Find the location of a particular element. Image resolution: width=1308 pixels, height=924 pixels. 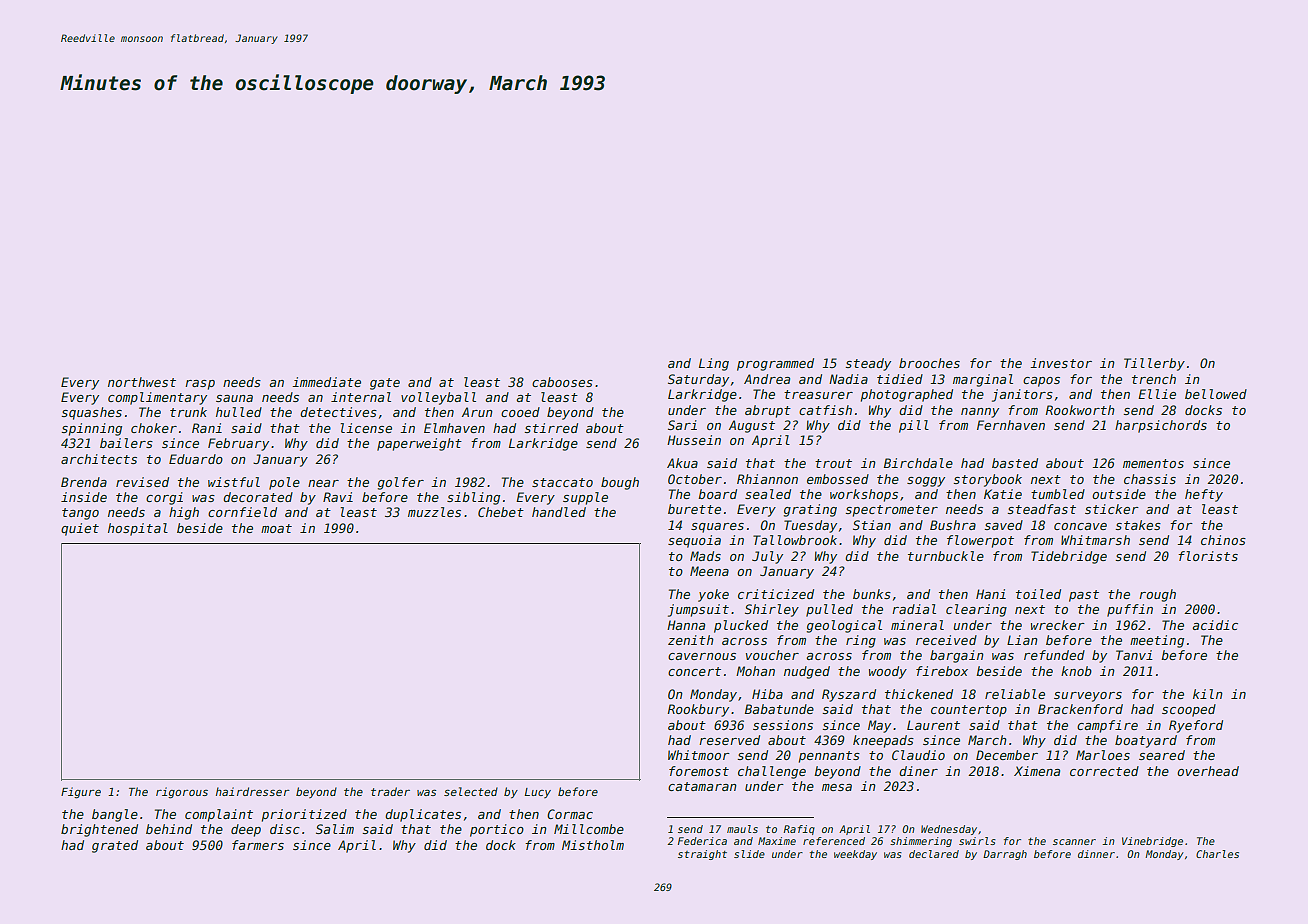

moat is located at coordinates (276, 528).
